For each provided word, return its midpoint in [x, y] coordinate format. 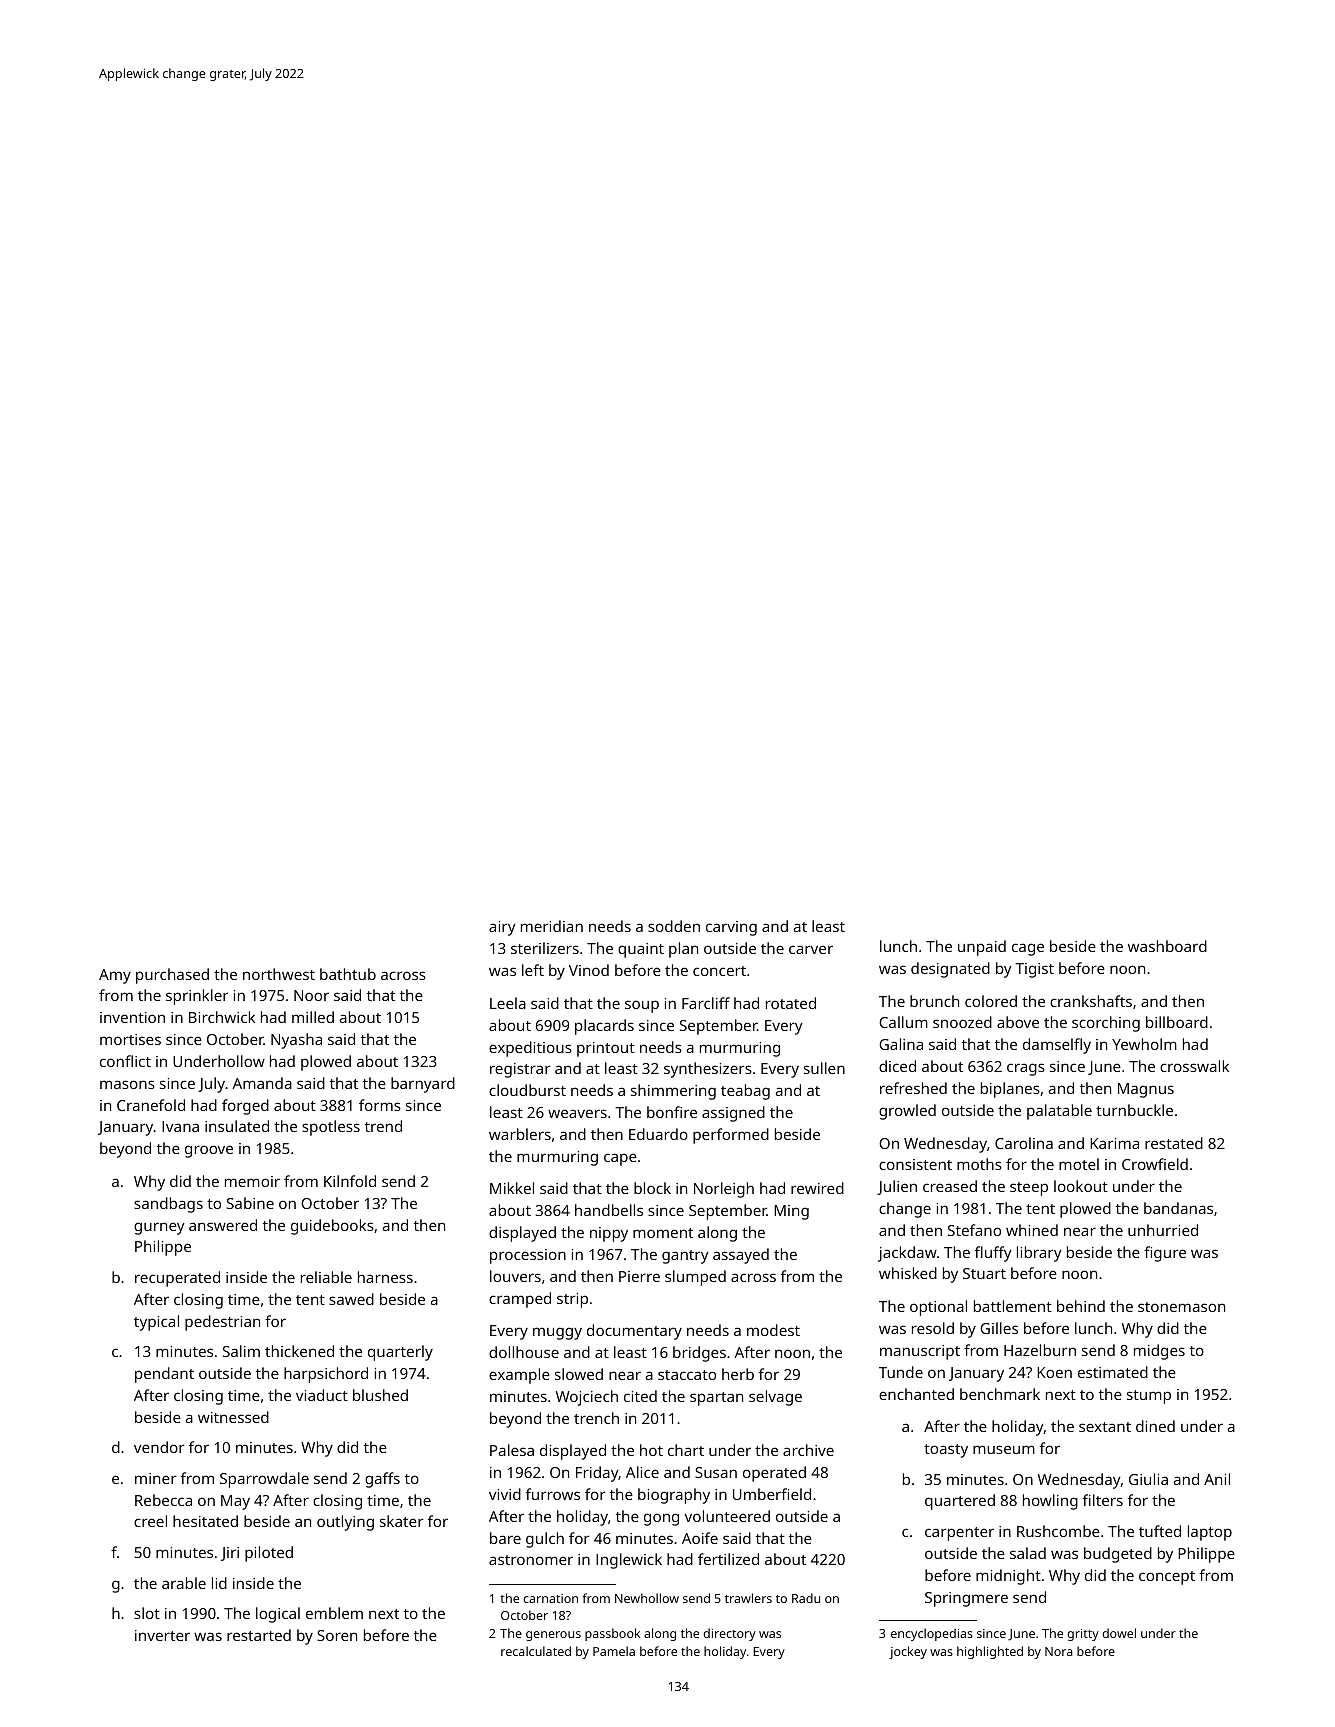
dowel [1119, 1633]
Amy [115, 976]
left [533, 970]
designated [950, 970]
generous [553, 1636]
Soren [337, 1635]
